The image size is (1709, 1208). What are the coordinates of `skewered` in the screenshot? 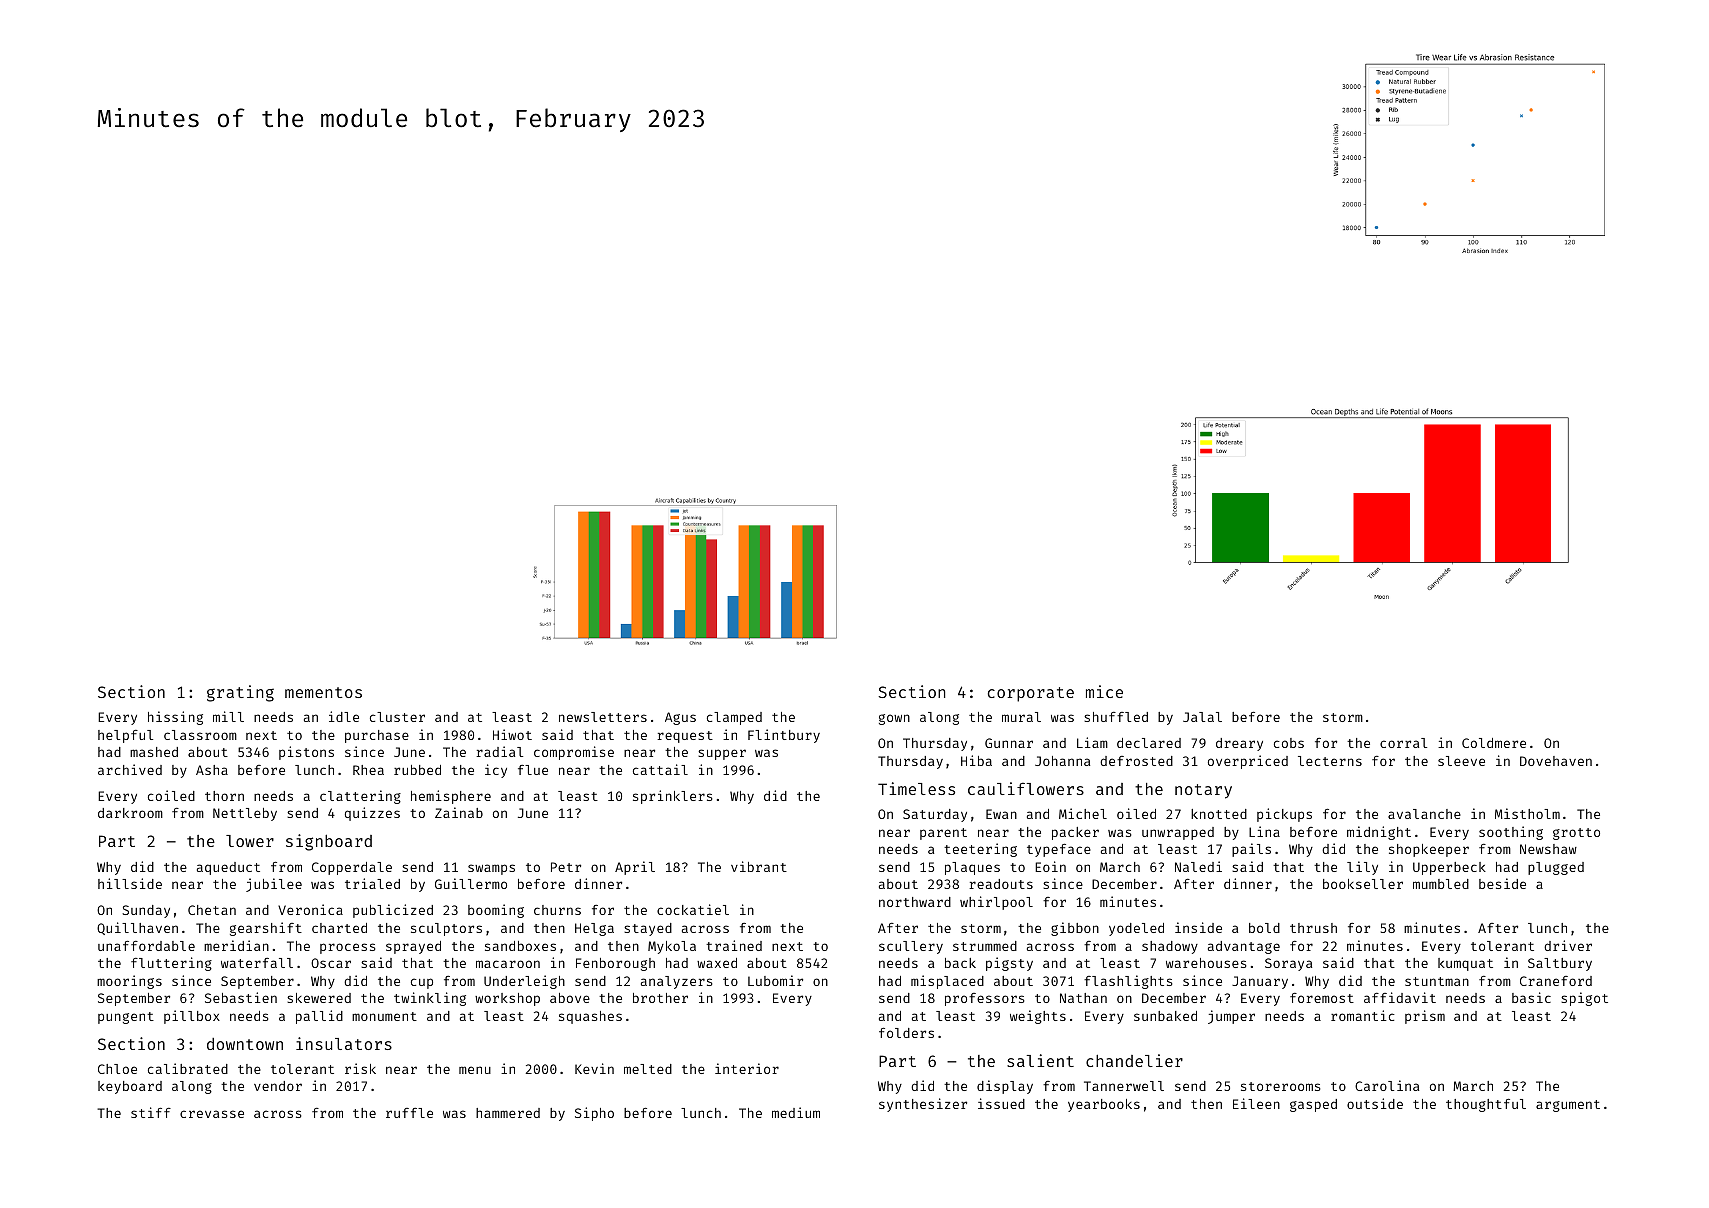 It's located at (319, 998).
